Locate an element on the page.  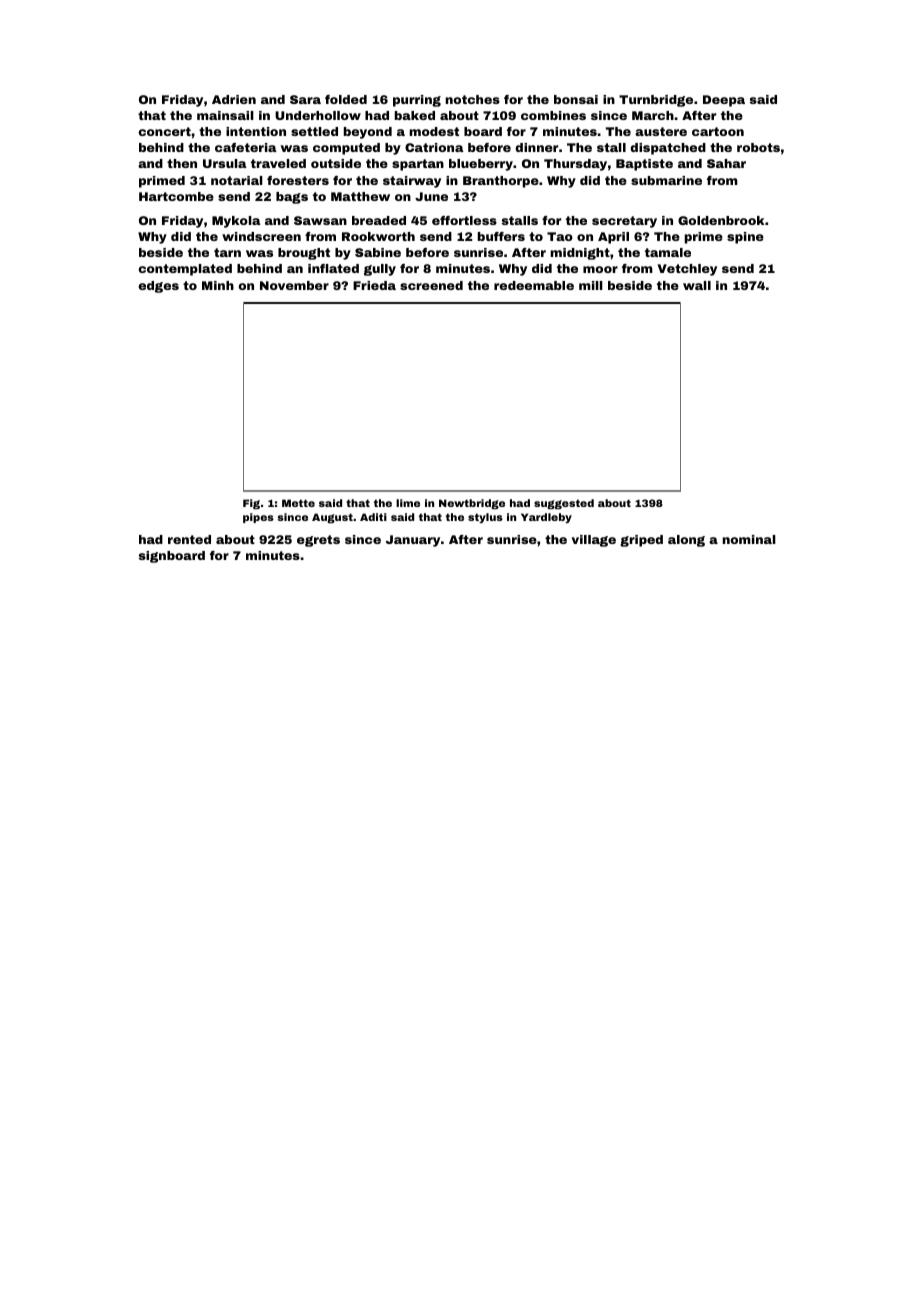
griped is located at coordinates (641, 541).
